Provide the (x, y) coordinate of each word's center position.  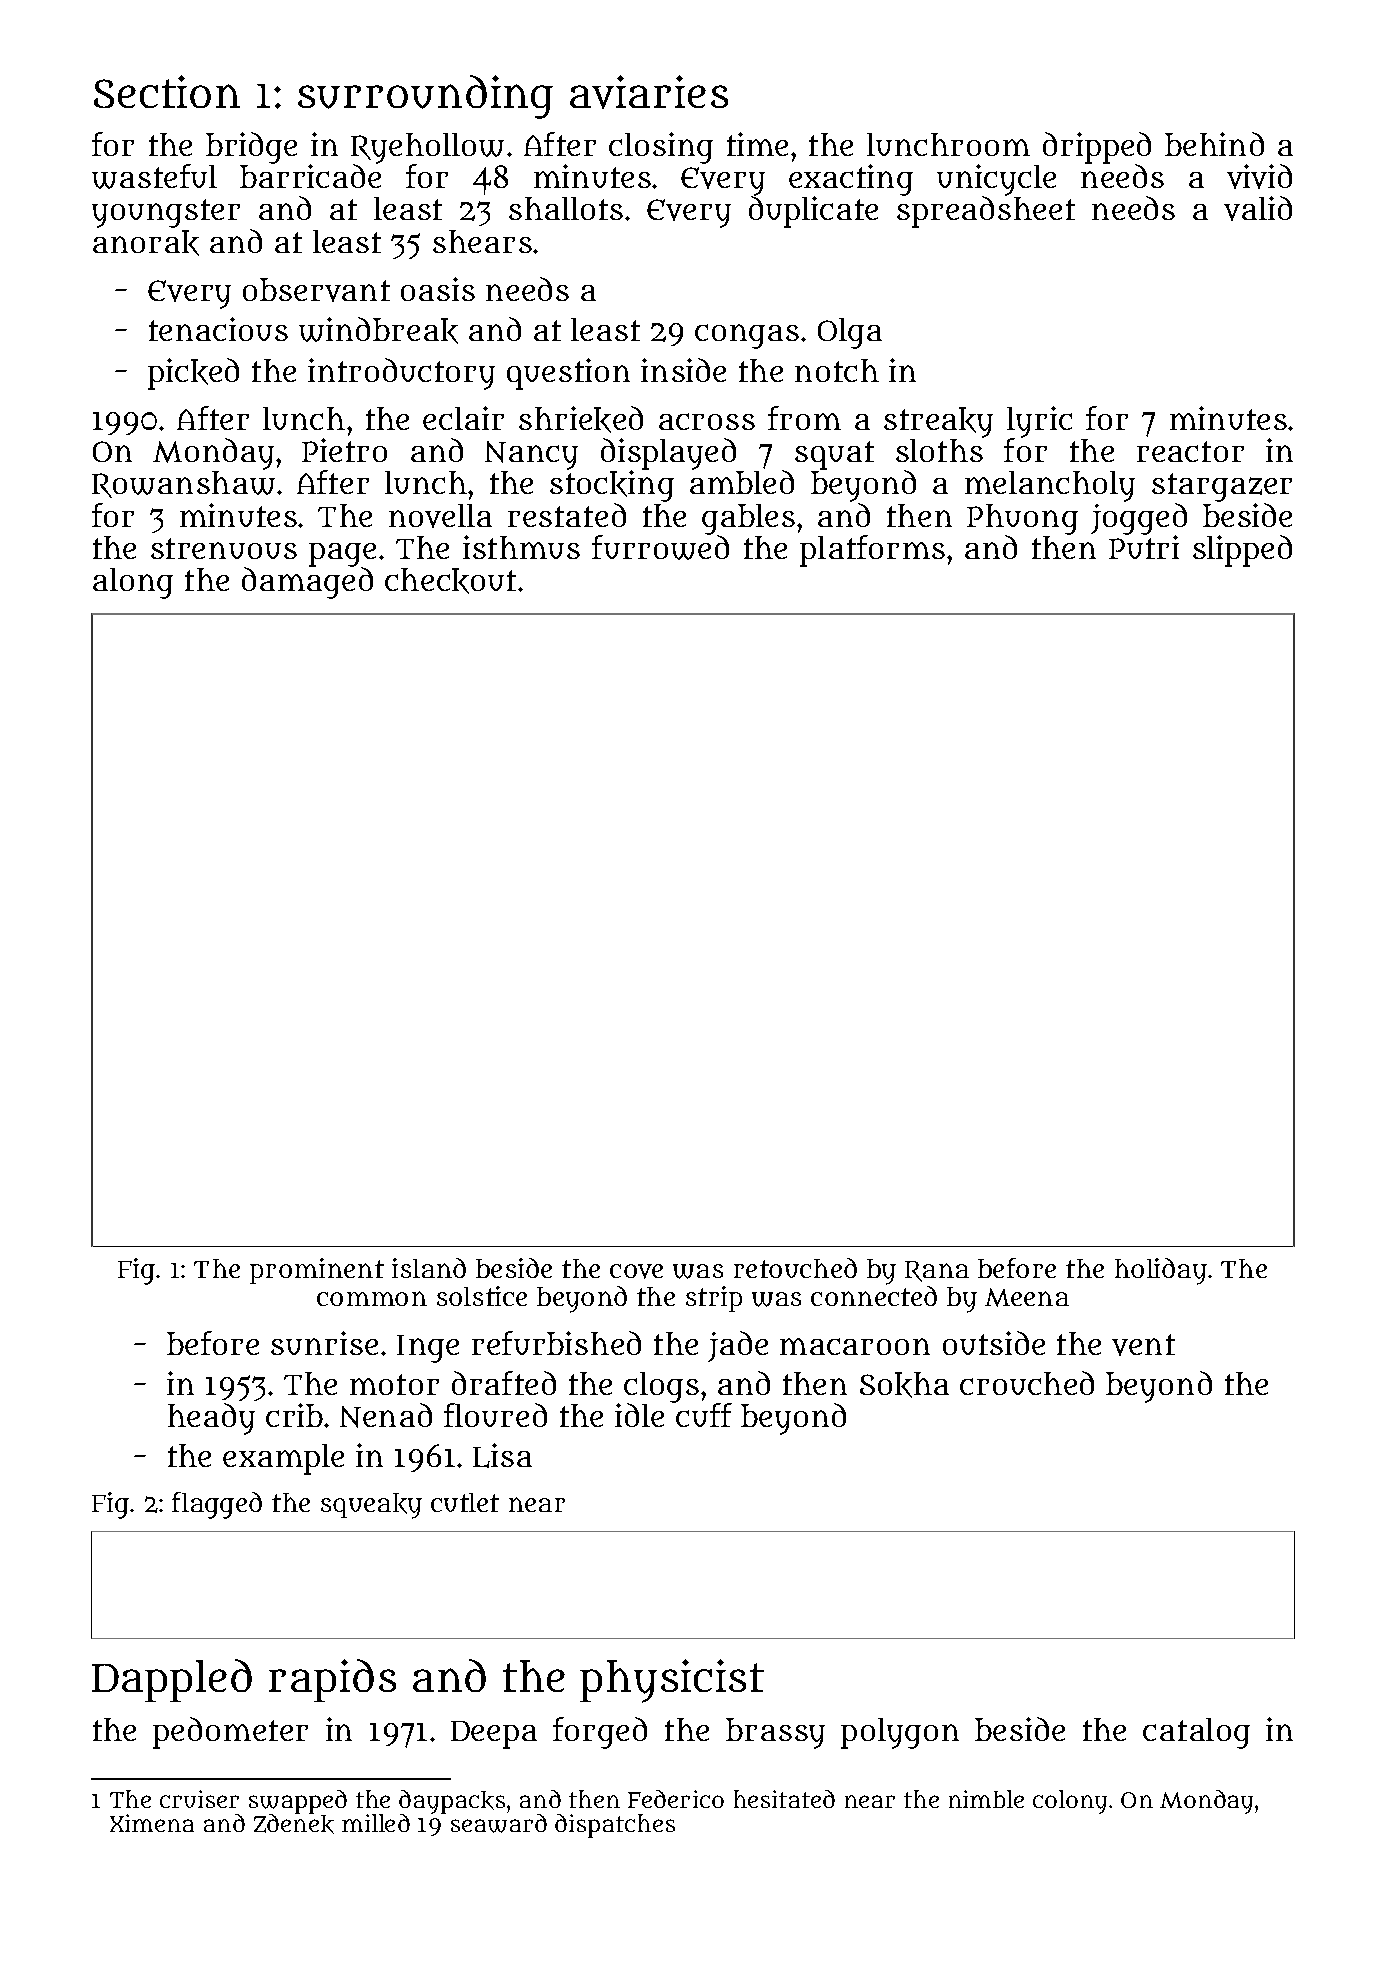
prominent (317, 1271)
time (757, 144)
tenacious (218, 329)
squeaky (371, 1506)
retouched (795, 1268)
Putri (1144, 547)
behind (1214, 144)
